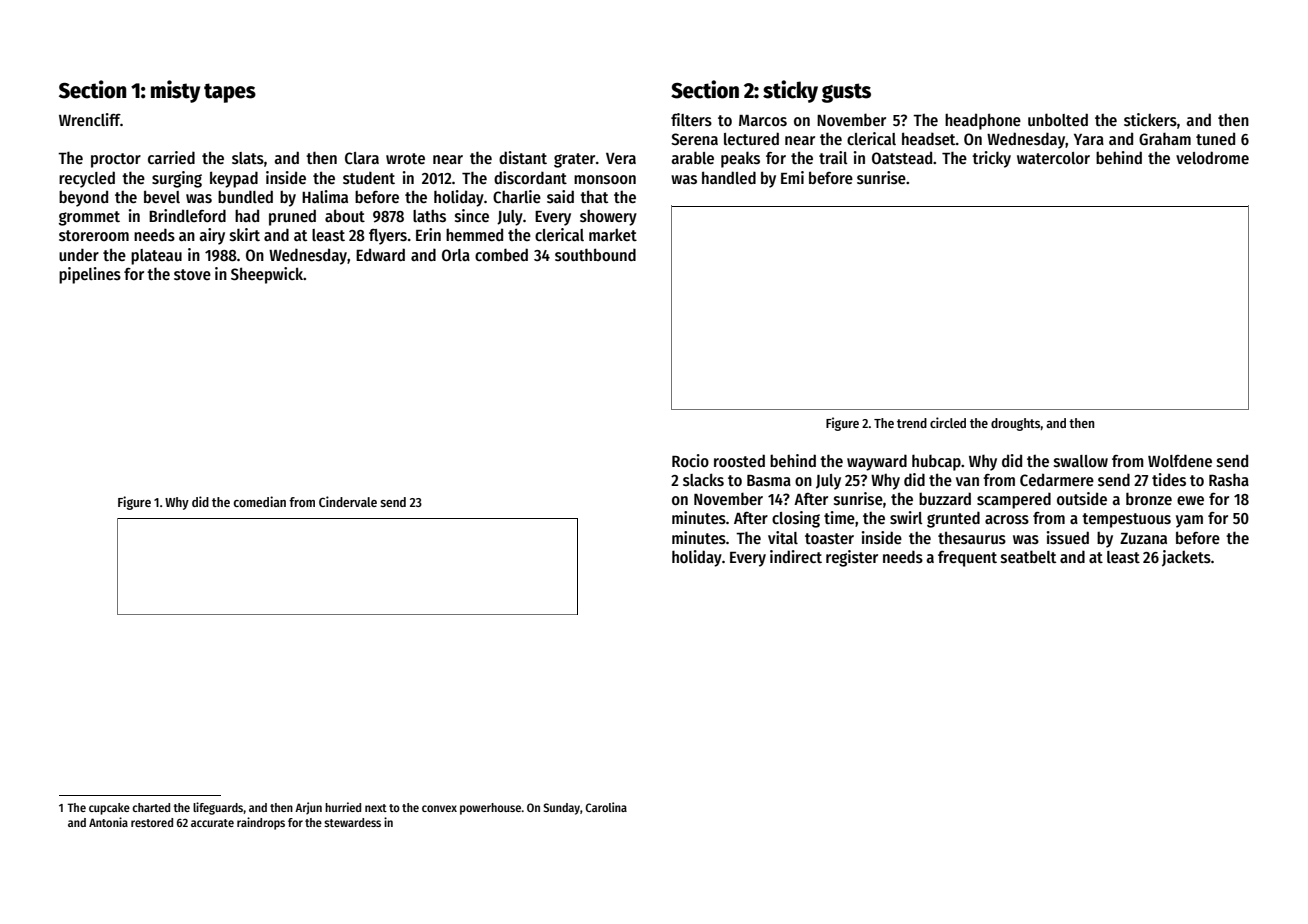 Image resolution: width=1308 pixels, height=924 pixels. Describe the element at coordinates (234, 179) in the screenshot. I see `keypad` at that location.
